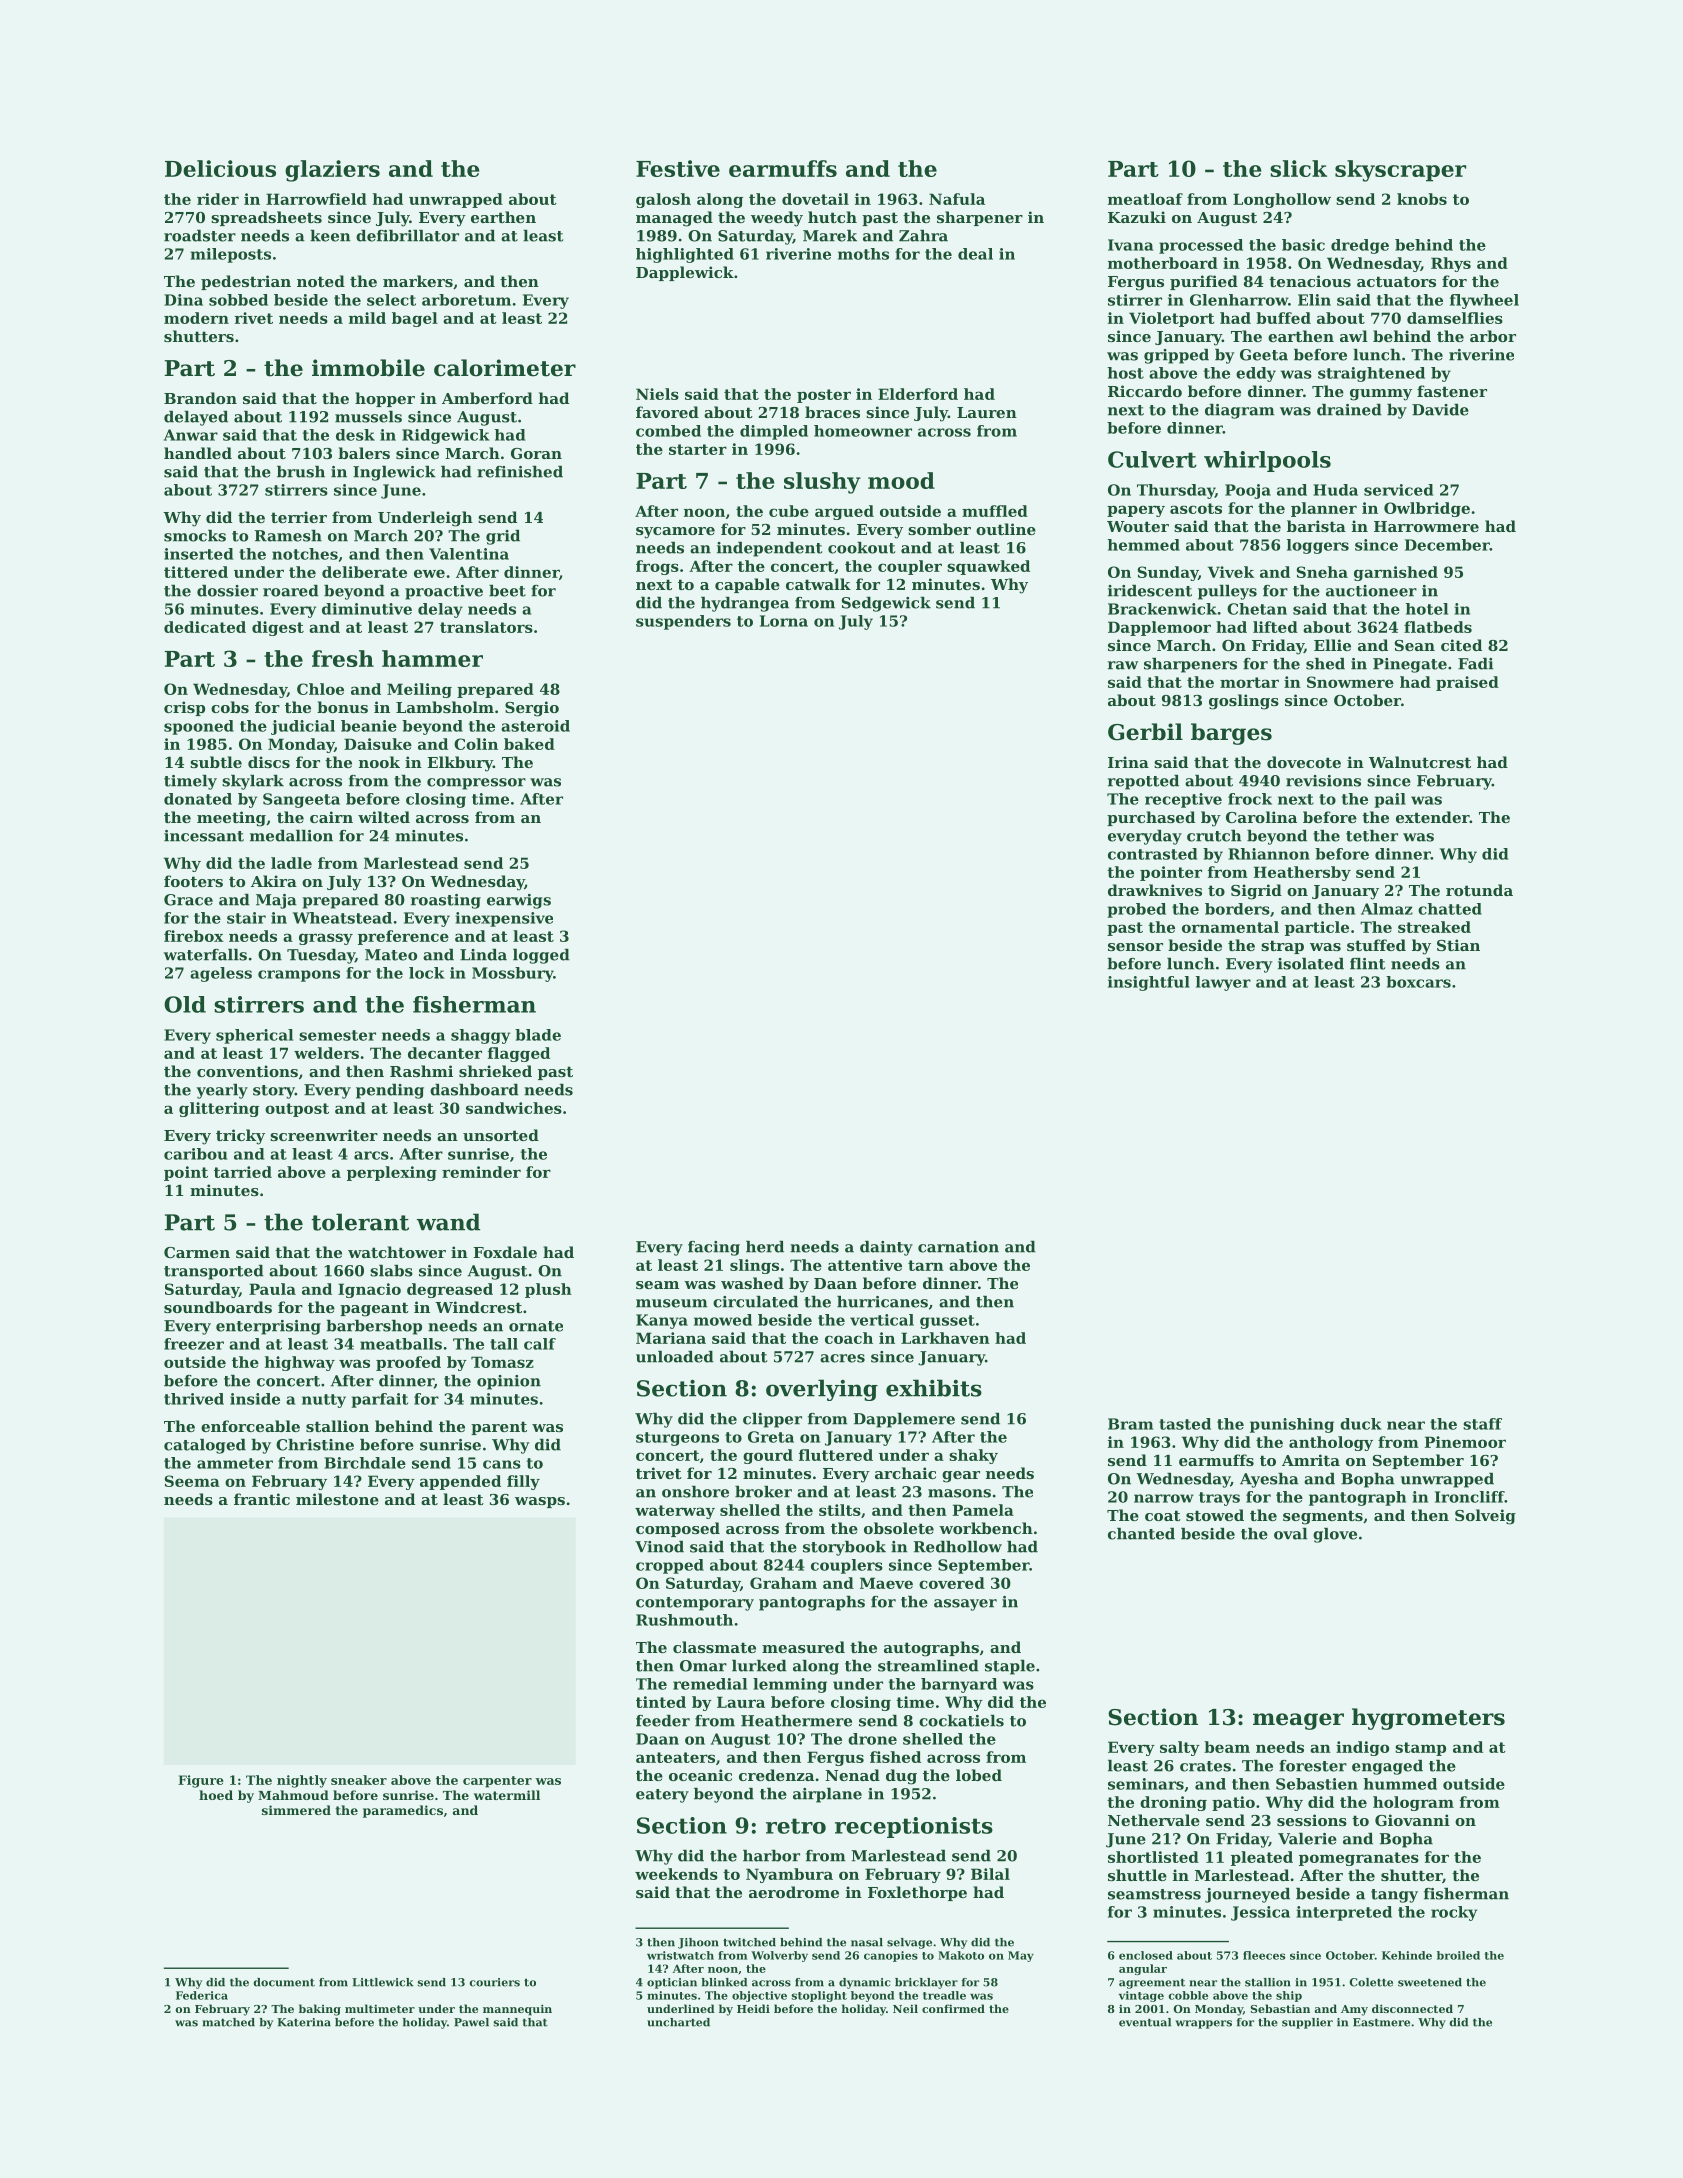  What do you see at coordinates (1136, 910) in the screenshot?
I see `probed` at bounding box center [1136, 910].
